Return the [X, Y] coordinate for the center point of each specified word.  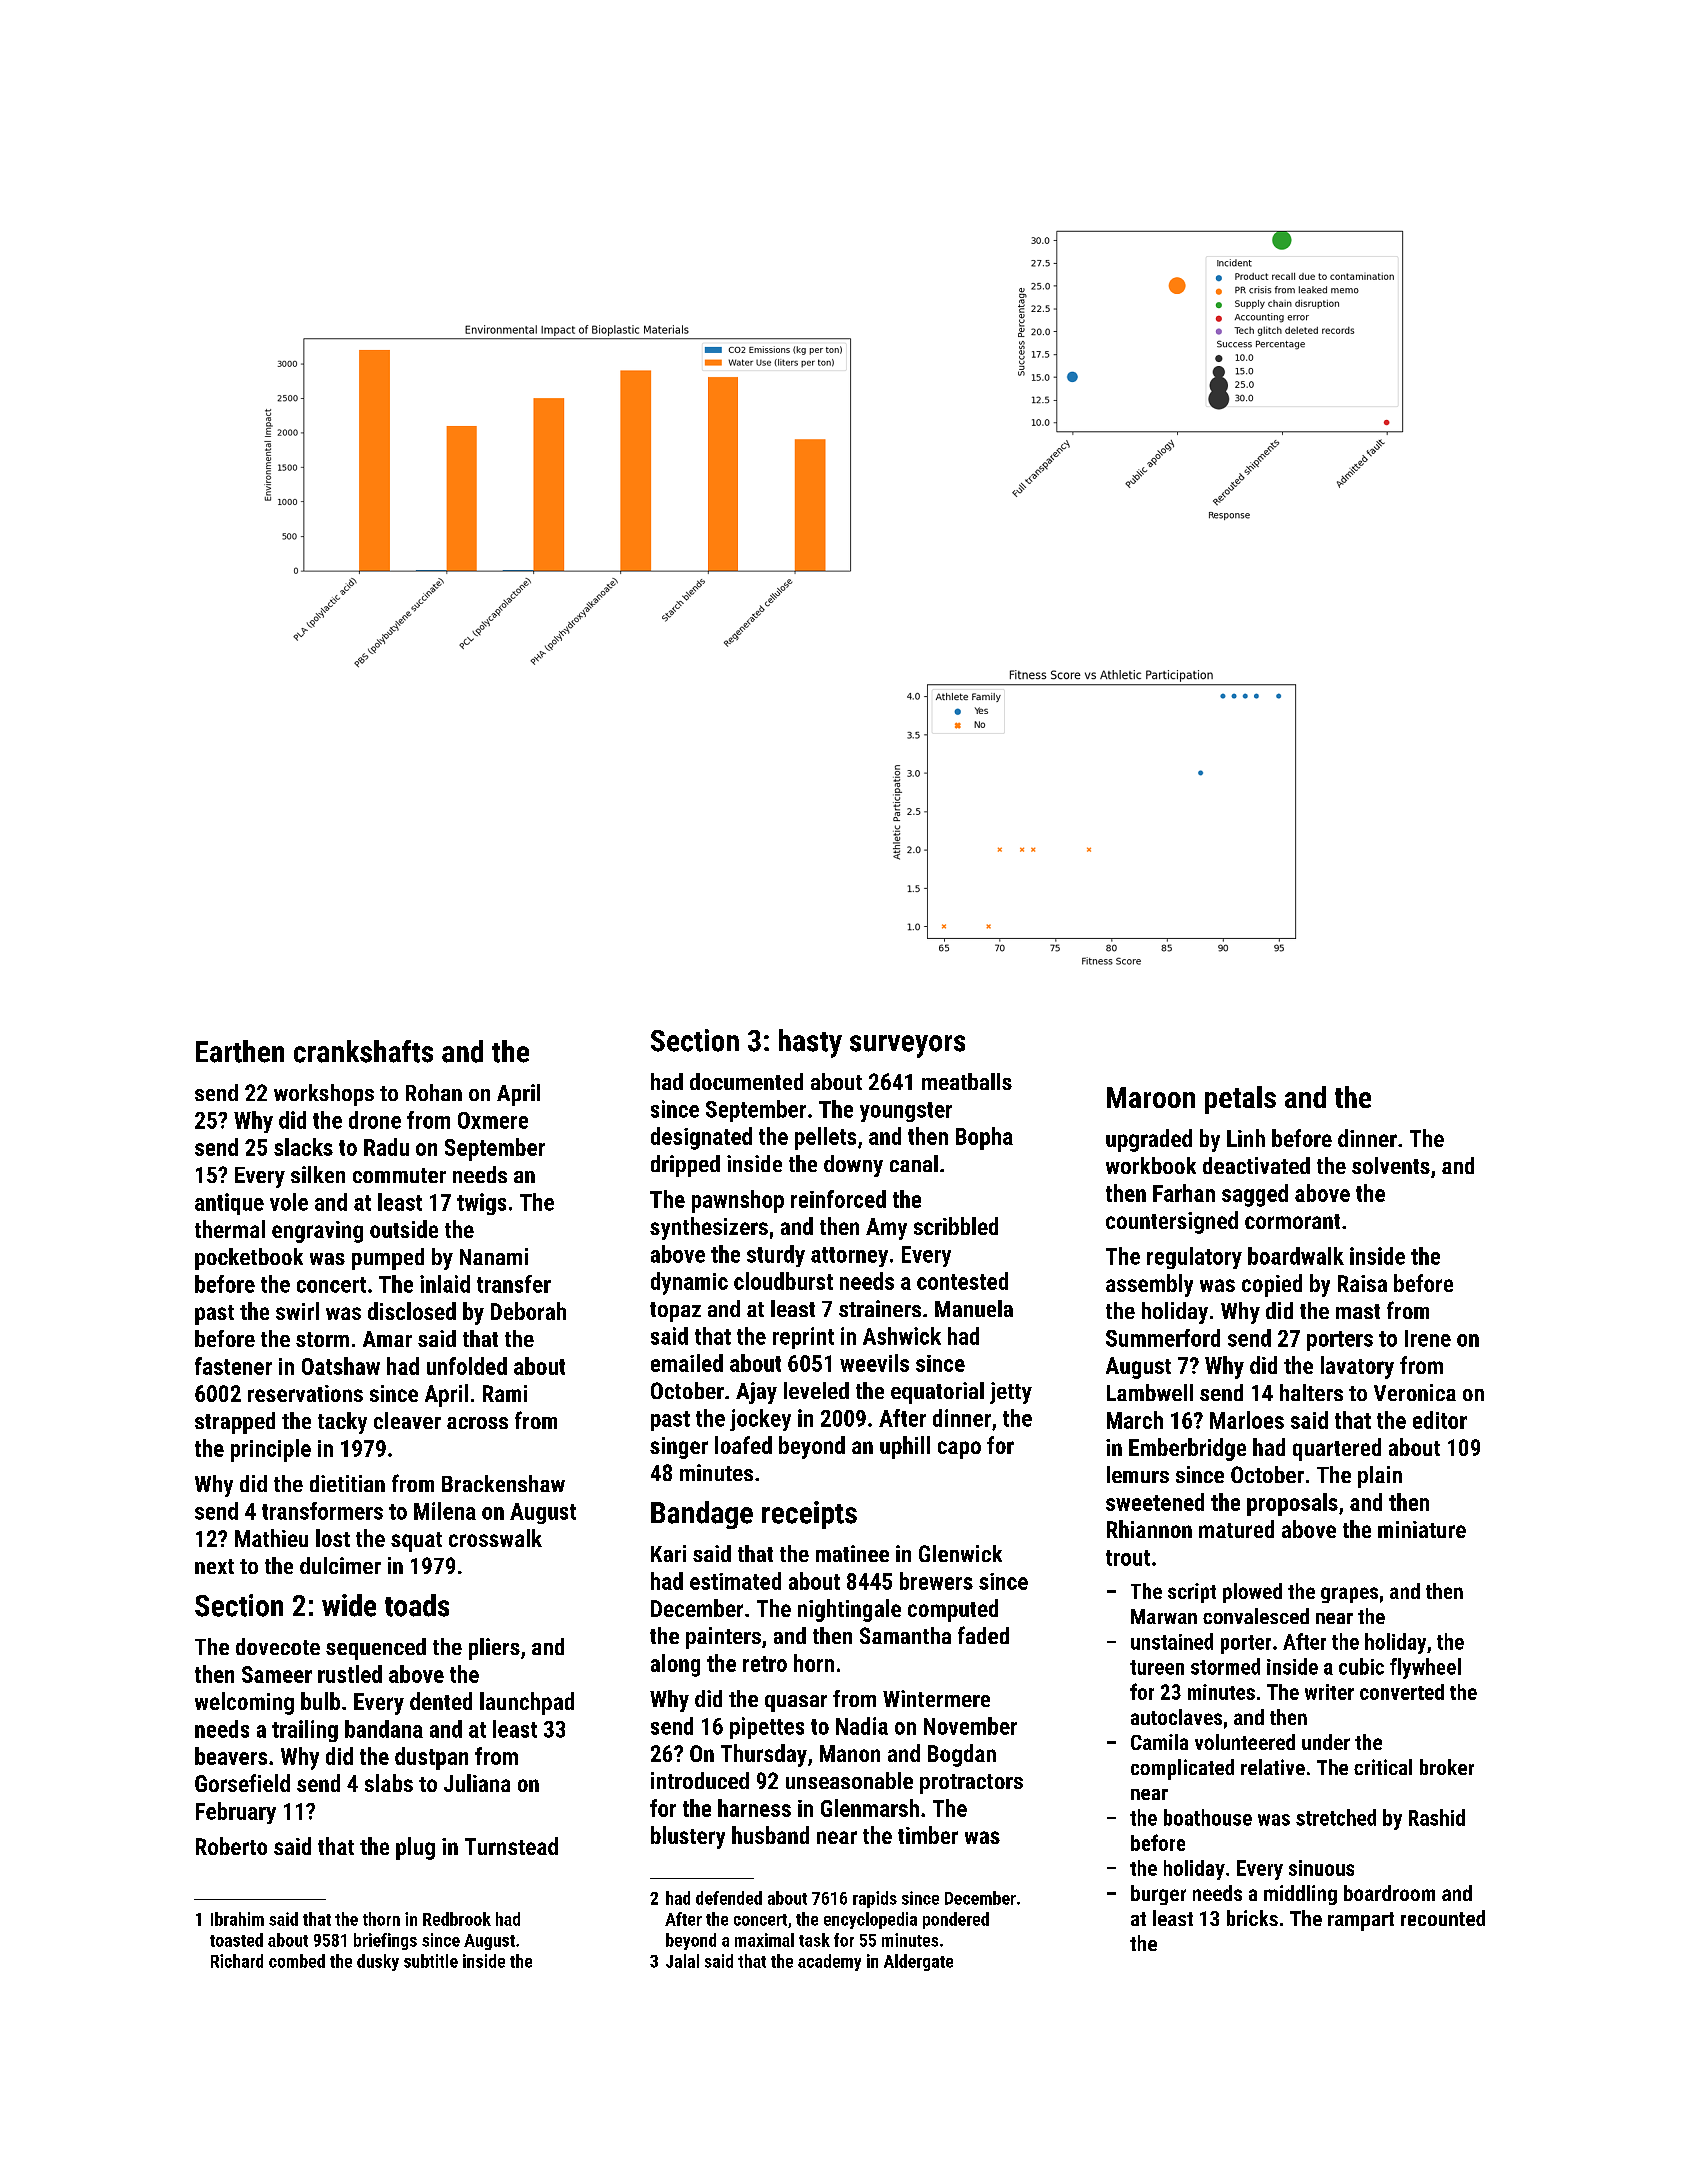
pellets [825, 1138]
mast [1358, 1311]
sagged [1255, 1195]
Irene [1428, 1338]
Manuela [974, 1308]
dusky [378, 1962]
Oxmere [493, 1120]
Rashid [1437, 1817]
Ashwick [902, 1336]
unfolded [467, 1366]
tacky [342, 1423]
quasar [796, 1703]
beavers [231, 1756]
